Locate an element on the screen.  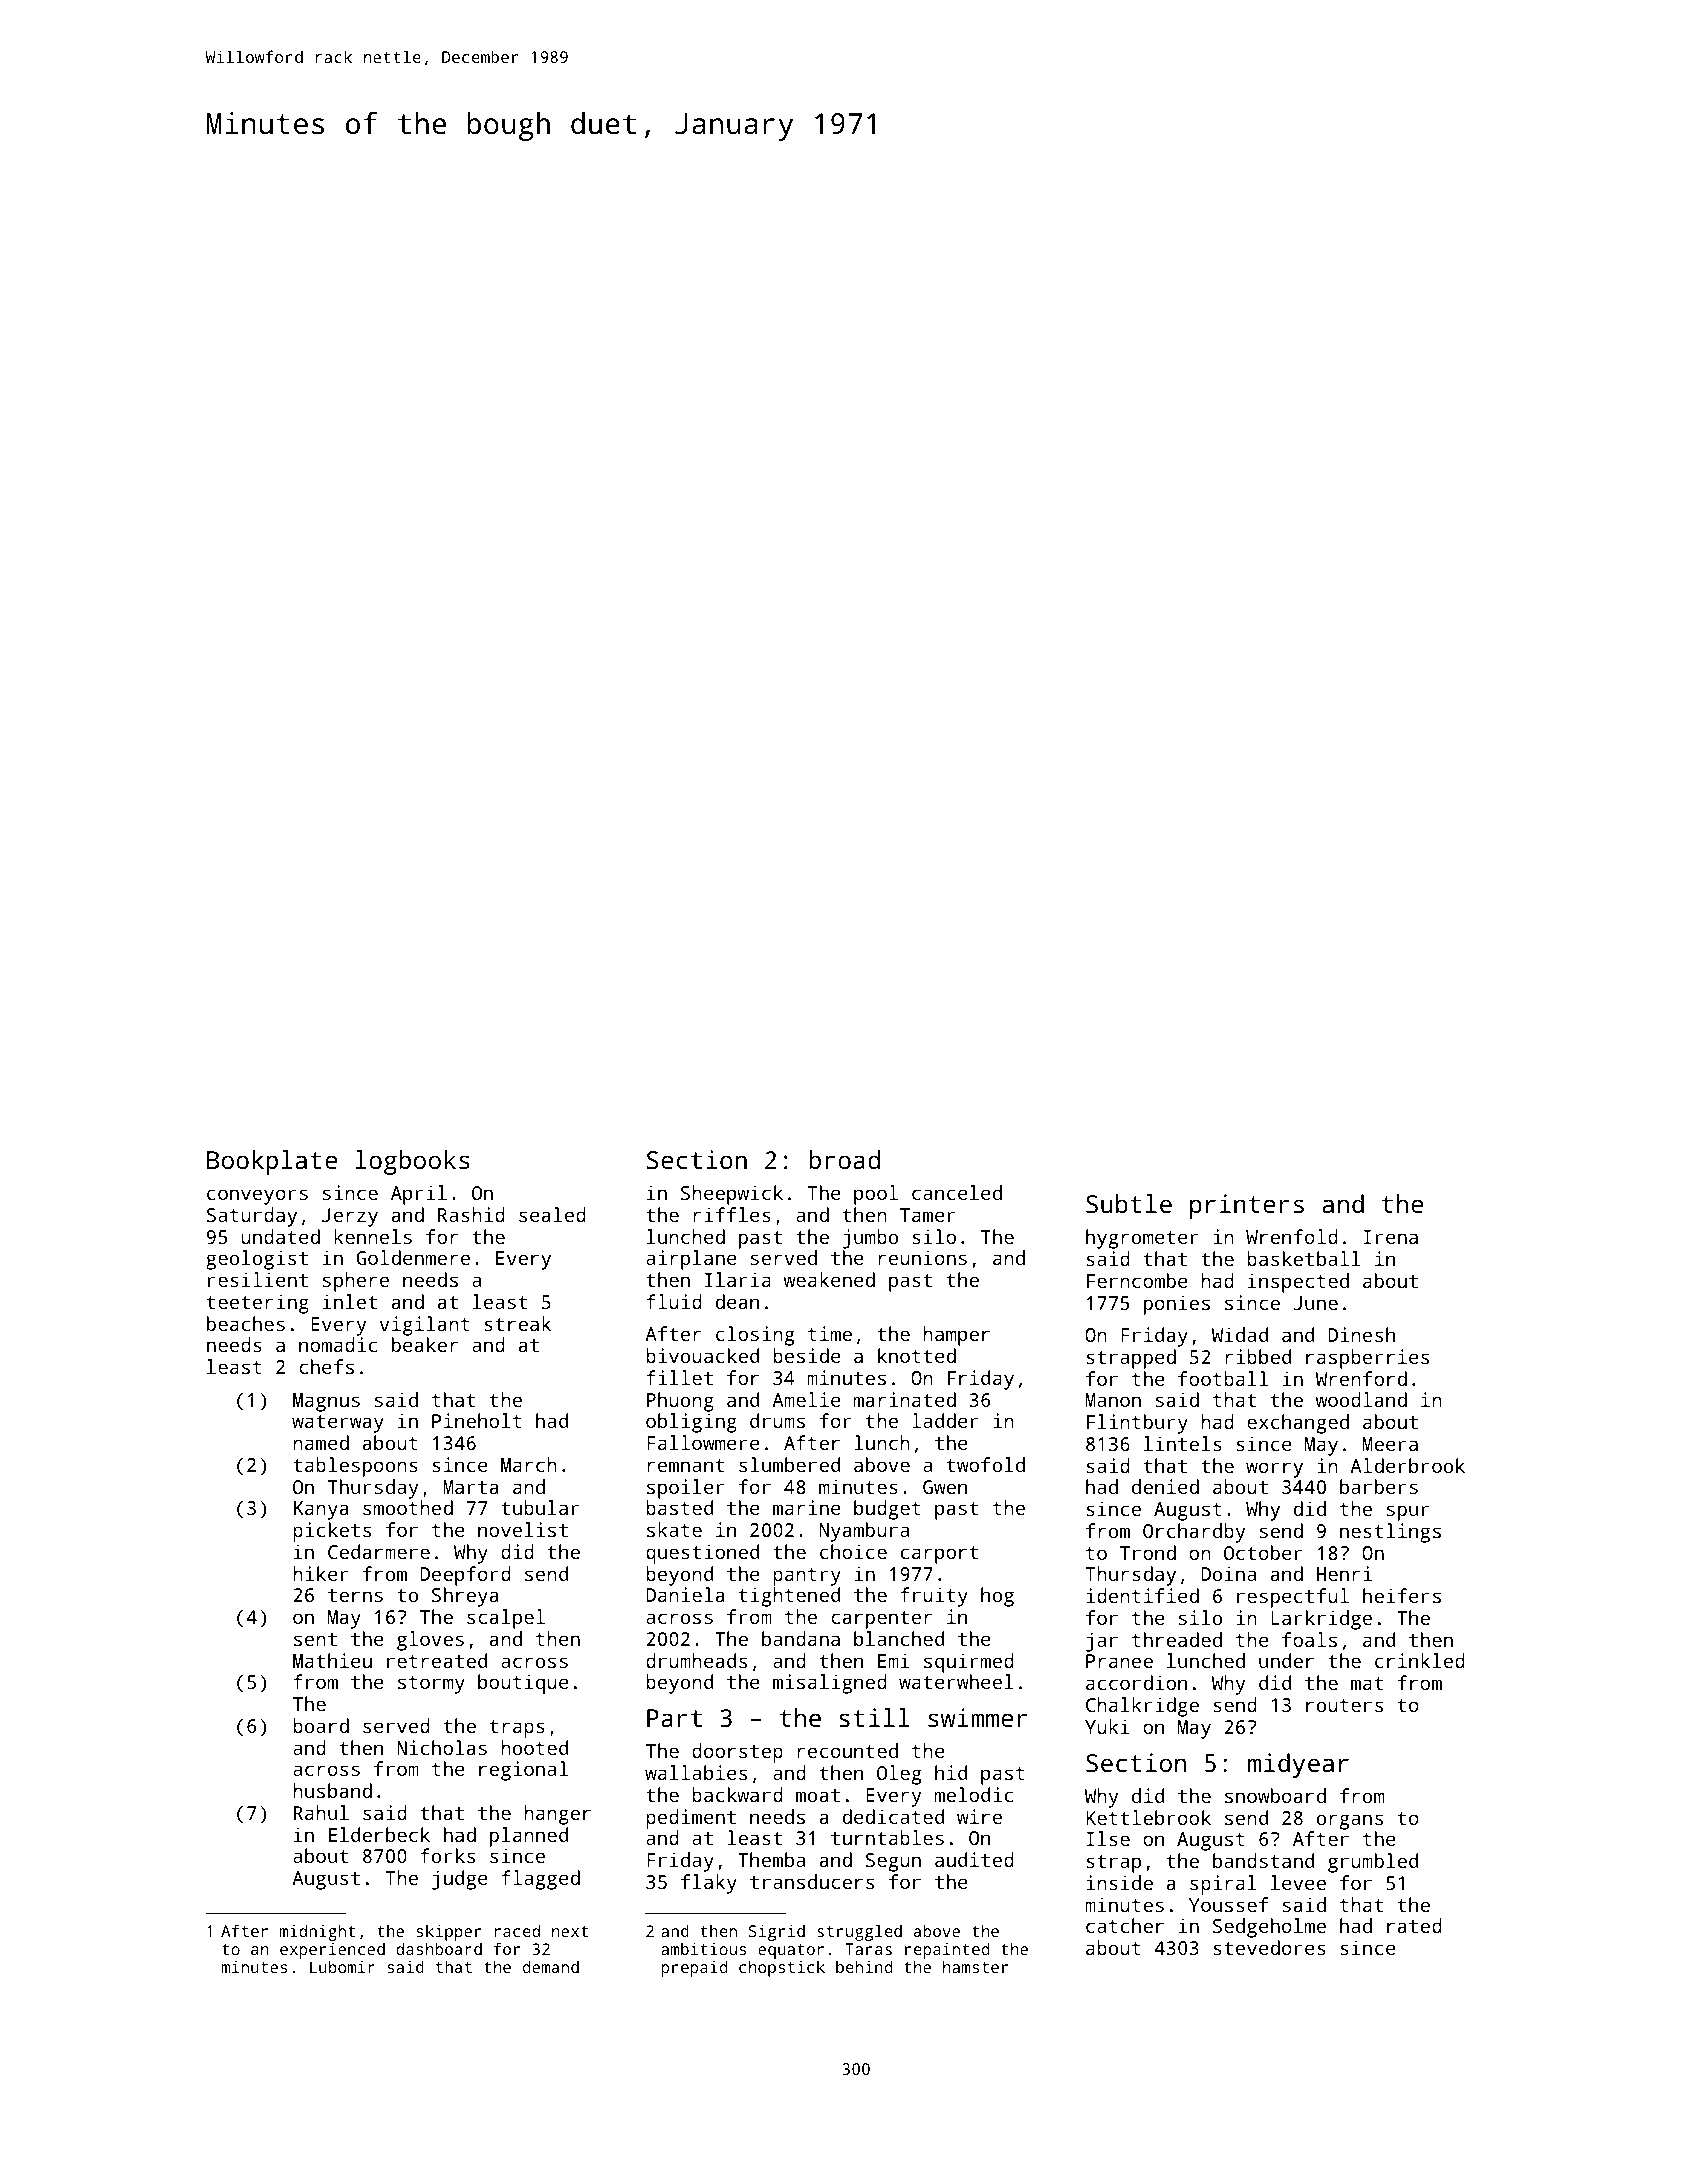
jumbo is located at coordinates (870, 1239).
